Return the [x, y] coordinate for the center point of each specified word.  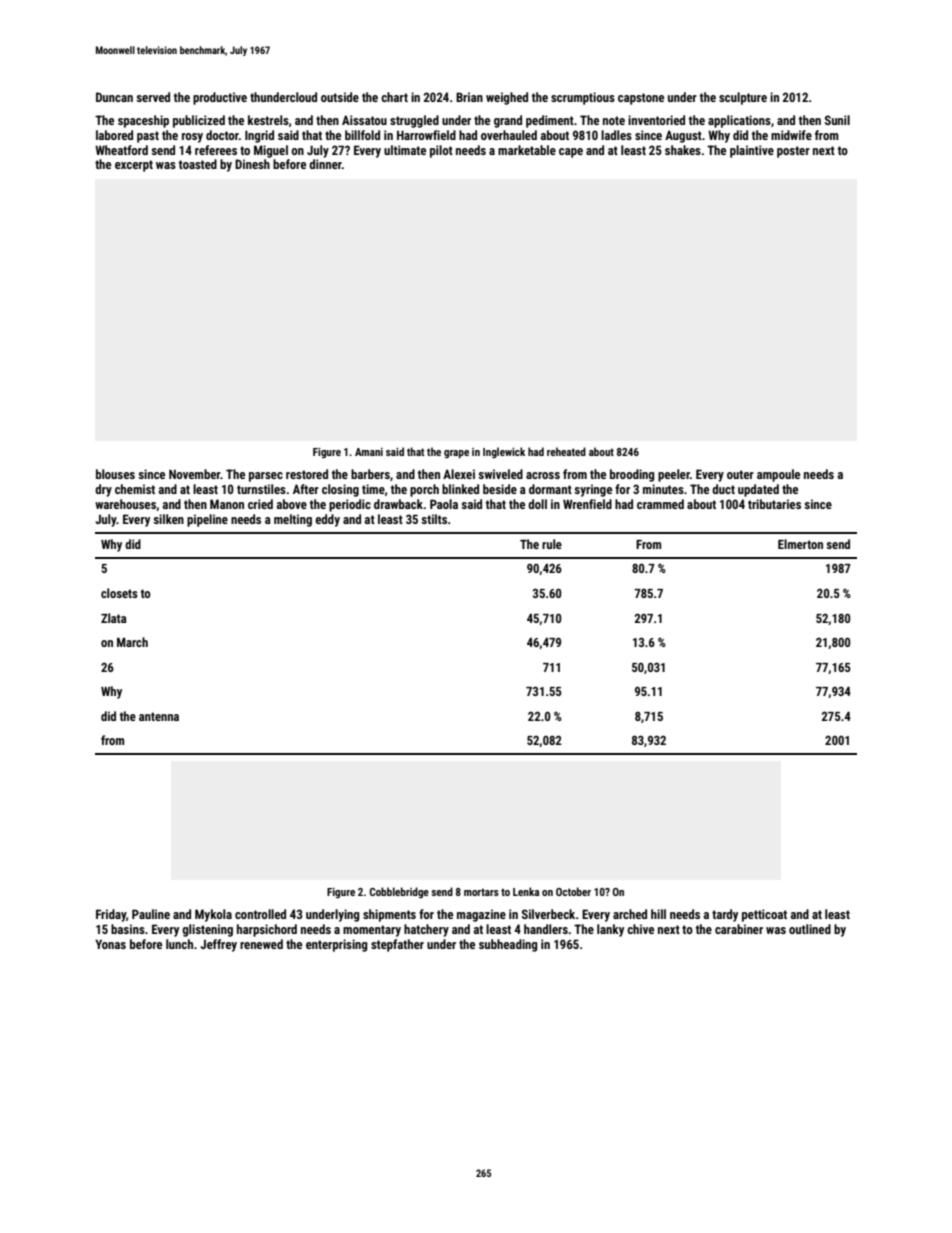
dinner [325, 164]
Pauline [151, 914]
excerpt [134, 166]
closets [119, 593]
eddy [327, 520]
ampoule [778, 475]
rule [552, 544]
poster [793, 152]
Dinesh [252, 164]
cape [571, 153]
